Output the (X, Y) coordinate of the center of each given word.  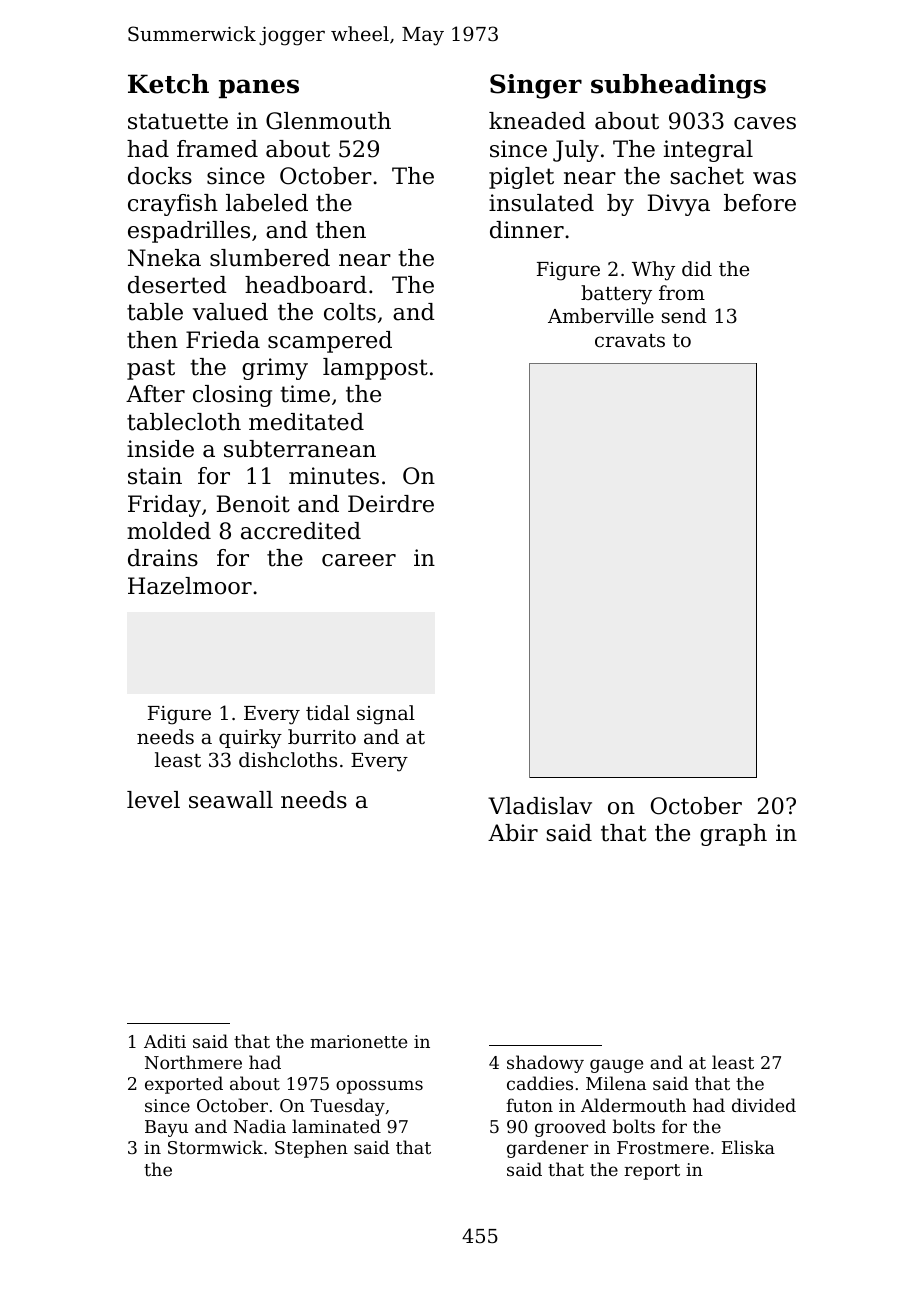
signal (386, 715)
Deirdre (391, 504)
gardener (547, 1149)
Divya (678, 205)
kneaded (537, 121)
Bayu (166, 1128)
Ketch (168, 84)
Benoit (253, 504)
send (684, 315)
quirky (250, 739)
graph (733, 835)
